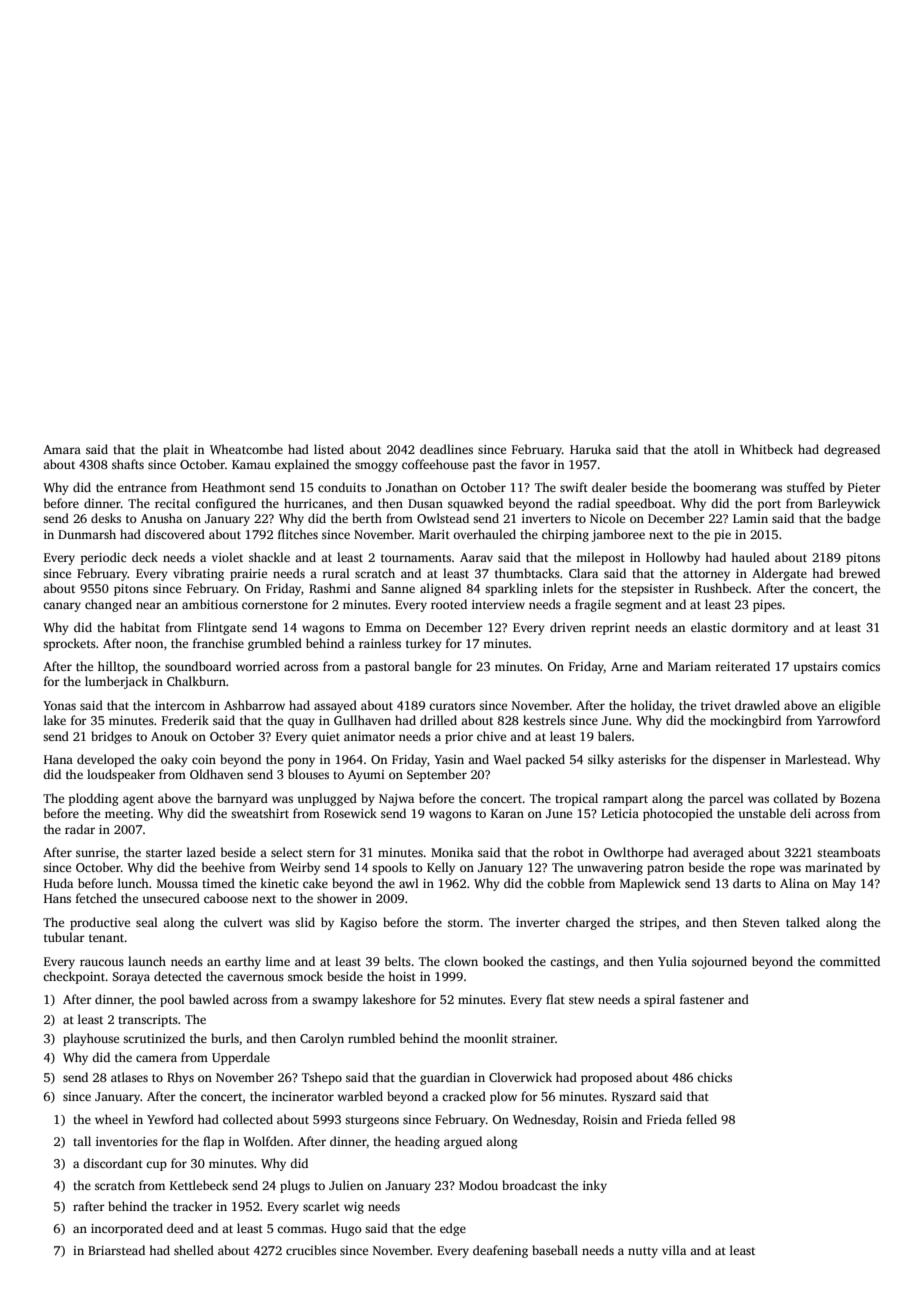  Describe the element at coordinates (644, 504) in the page. I see `speedboat` at that location.
